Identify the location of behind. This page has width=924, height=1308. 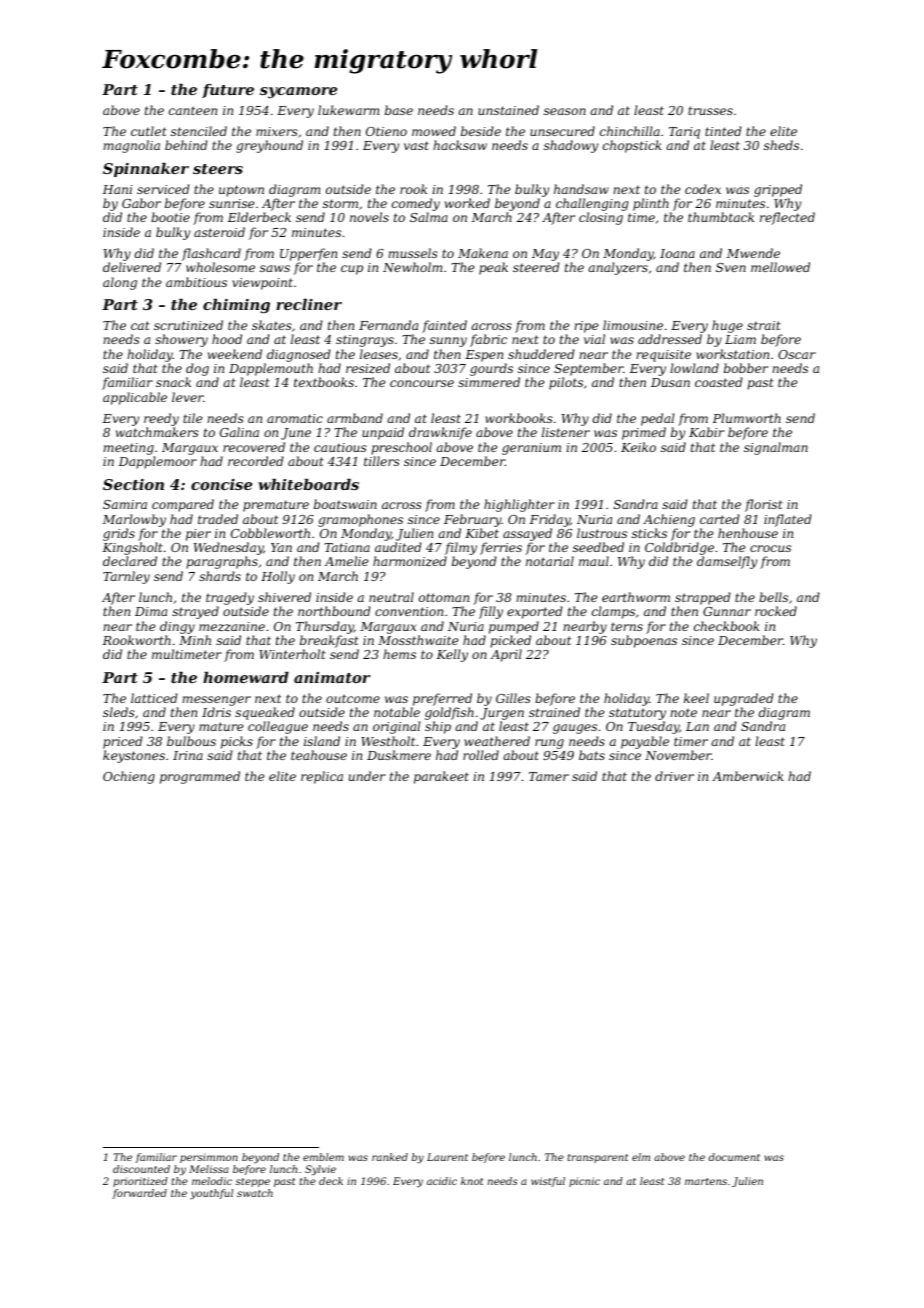
(186, 145).
